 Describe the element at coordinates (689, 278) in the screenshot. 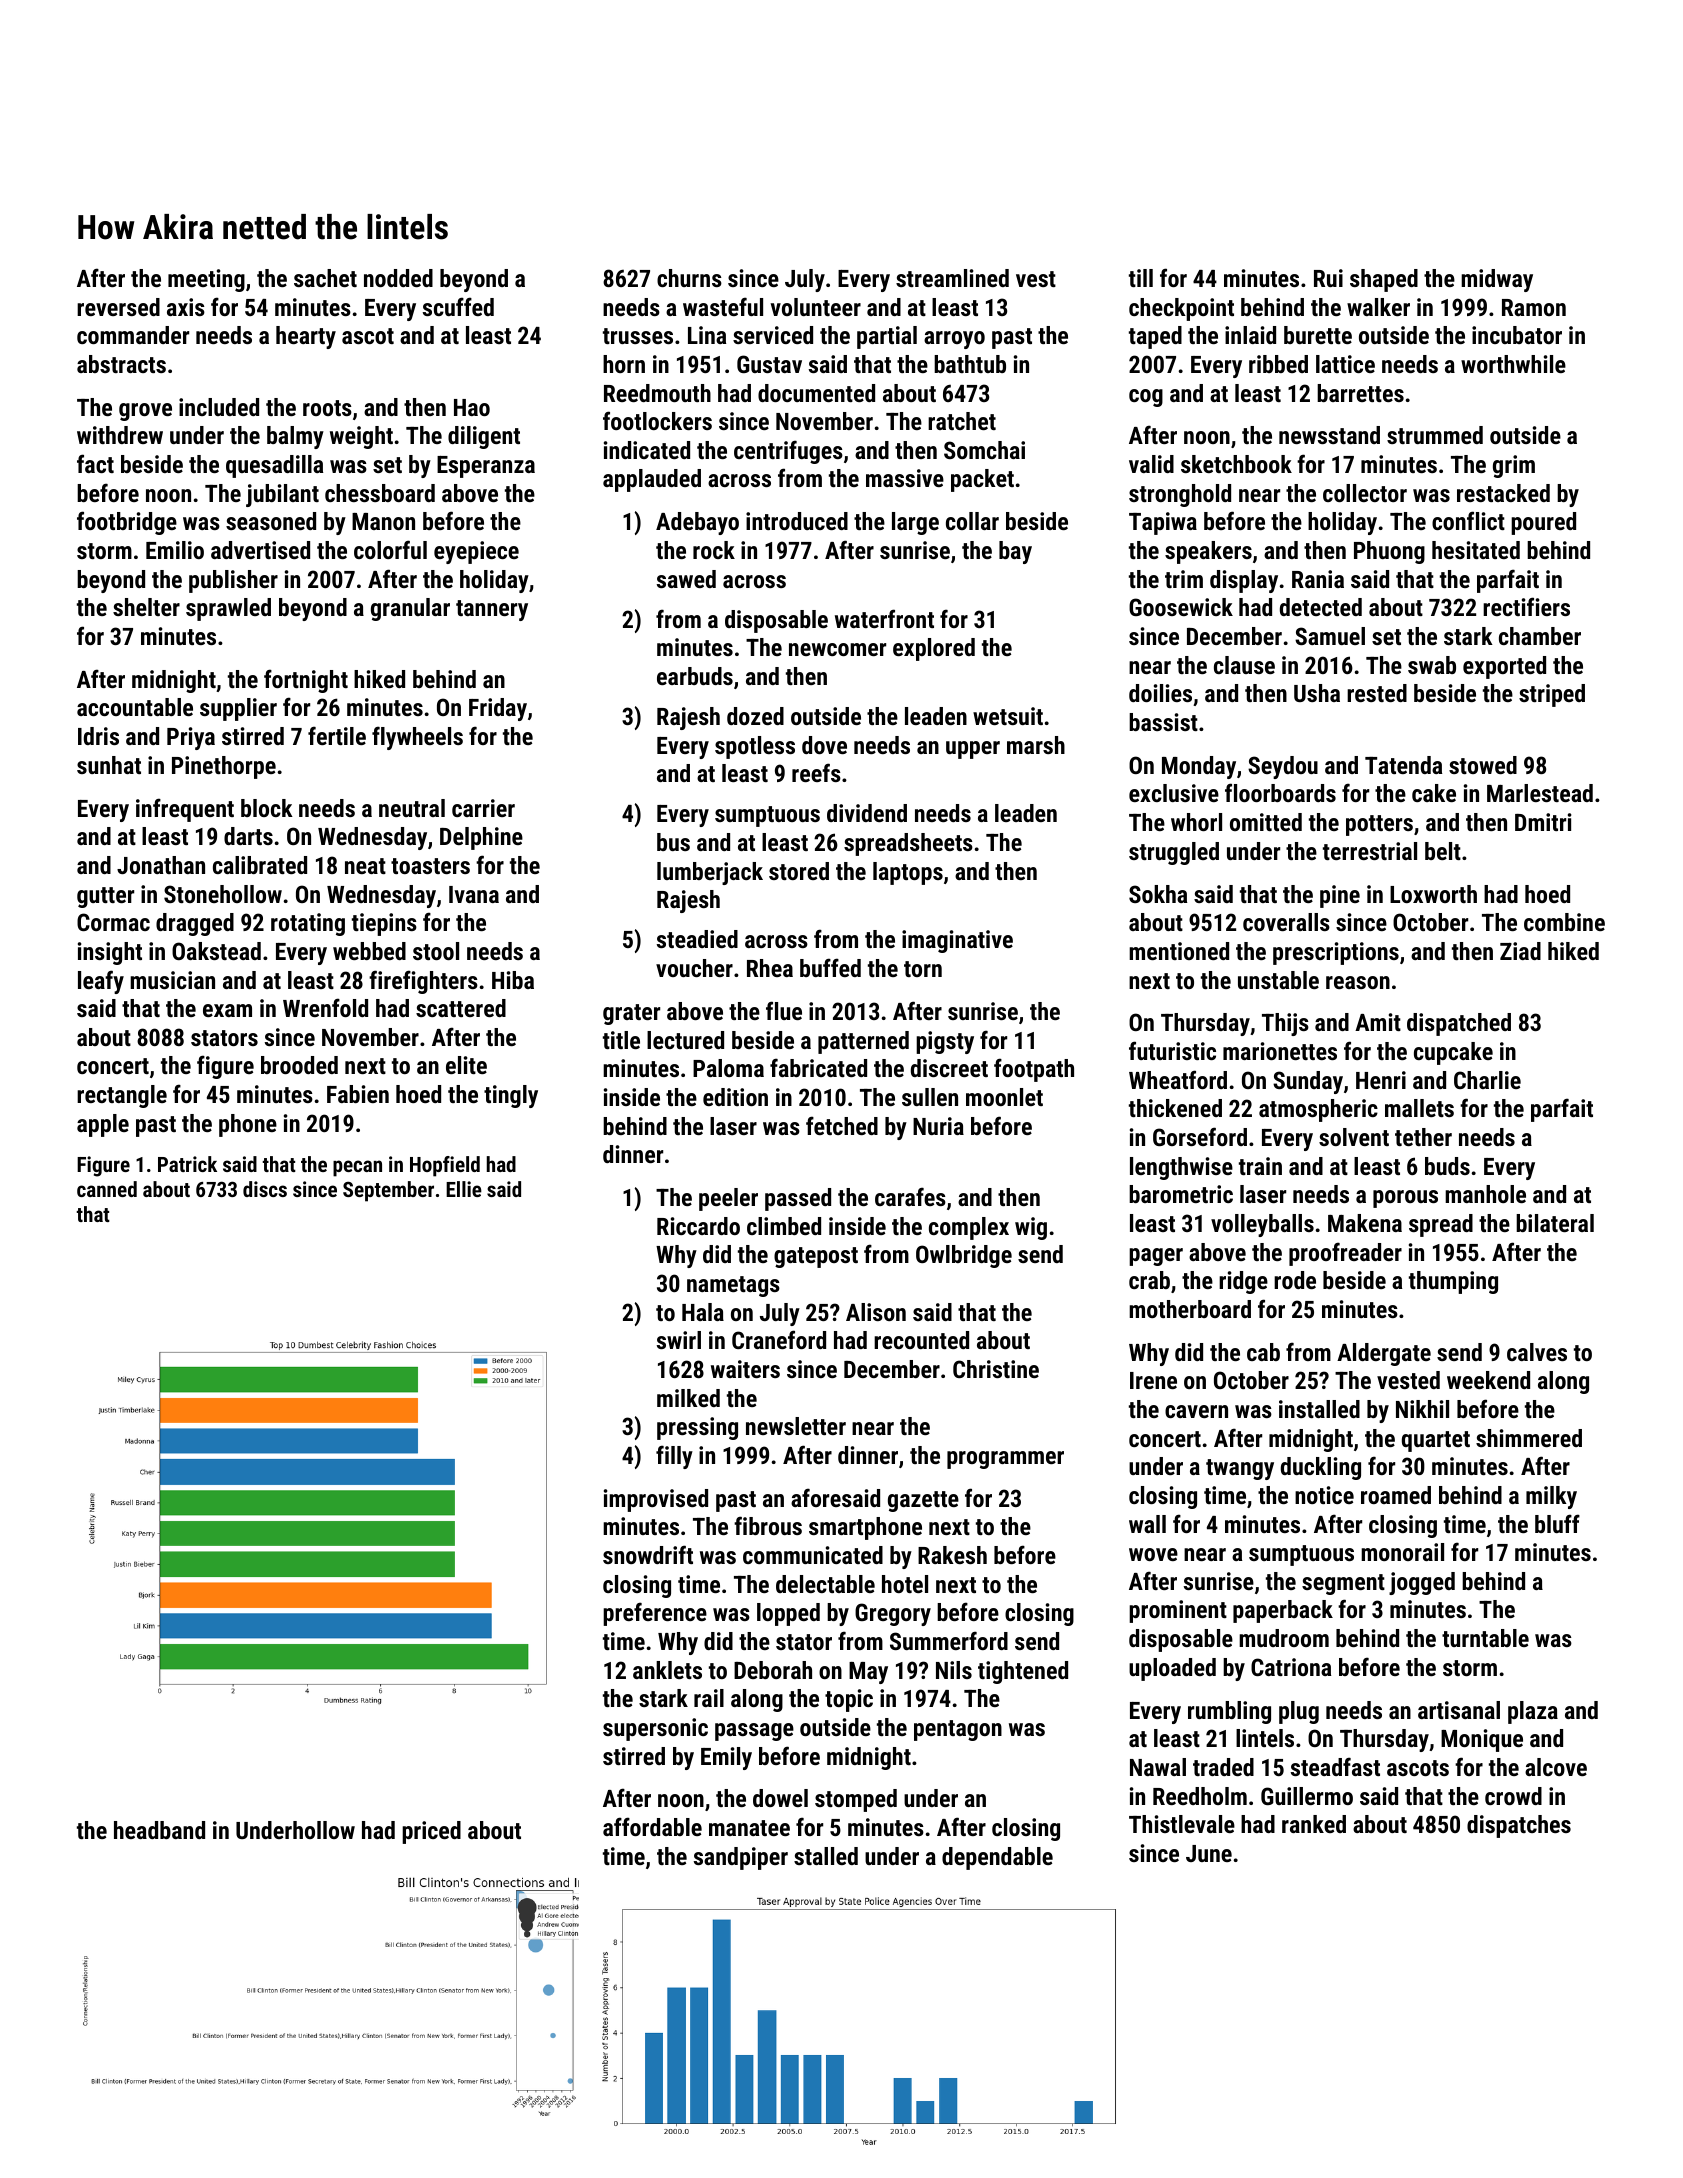

I see `churns` at that location.
